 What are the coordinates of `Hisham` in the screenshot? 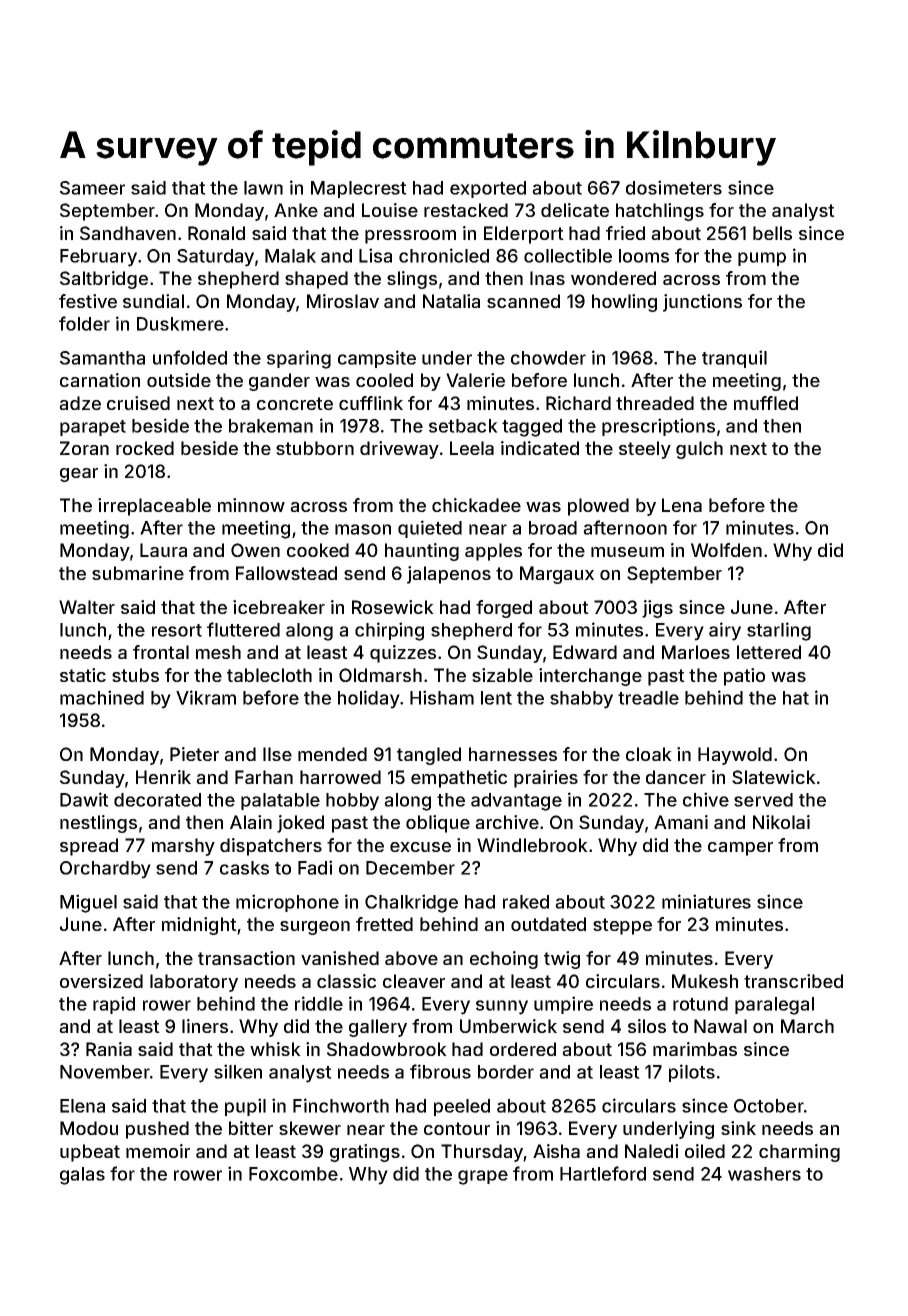 It's located at (442, 697).
